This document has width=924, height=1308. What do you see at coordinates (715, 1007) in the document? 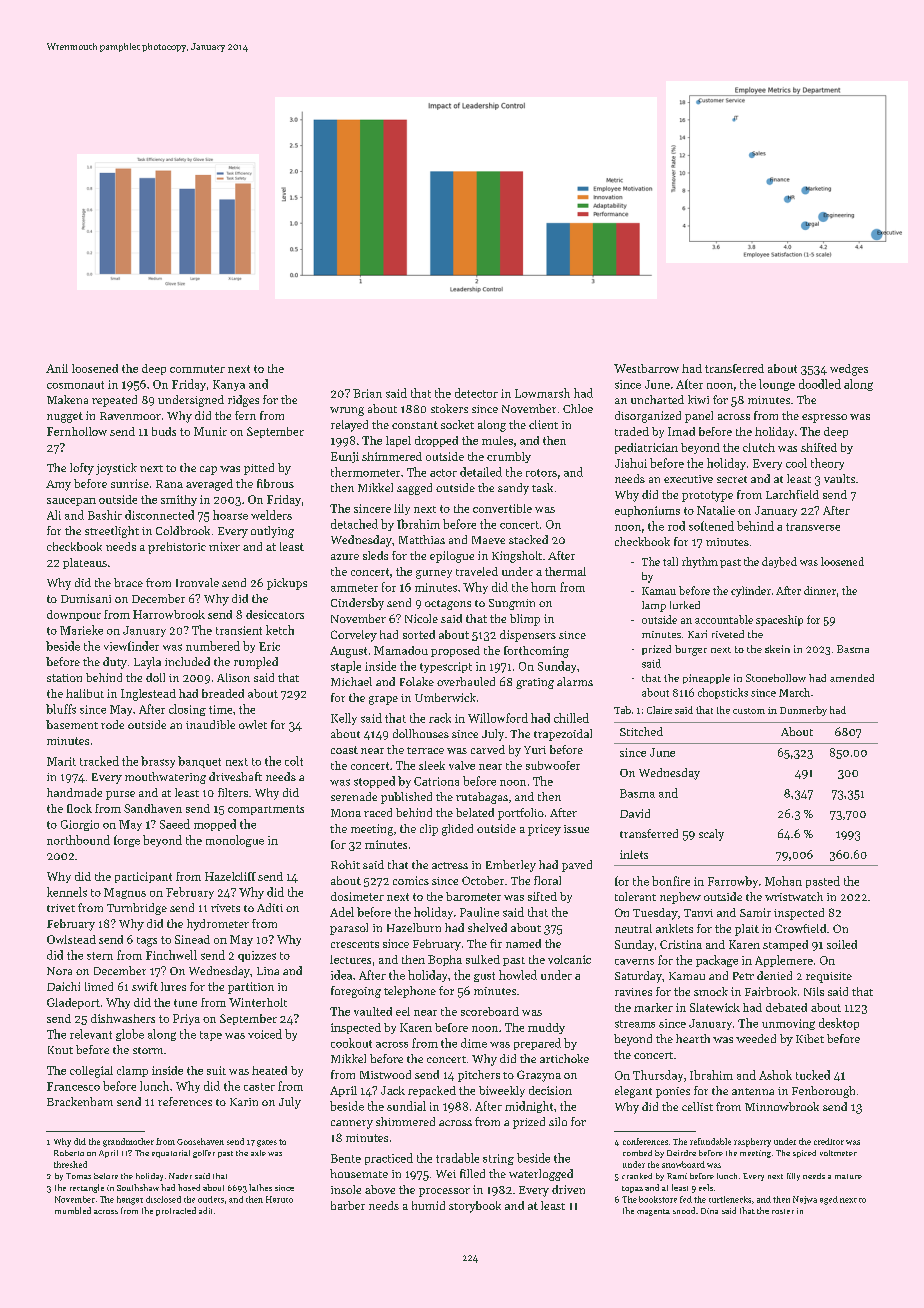
I see `Slatewick` at bounding box center [715, 1007].
